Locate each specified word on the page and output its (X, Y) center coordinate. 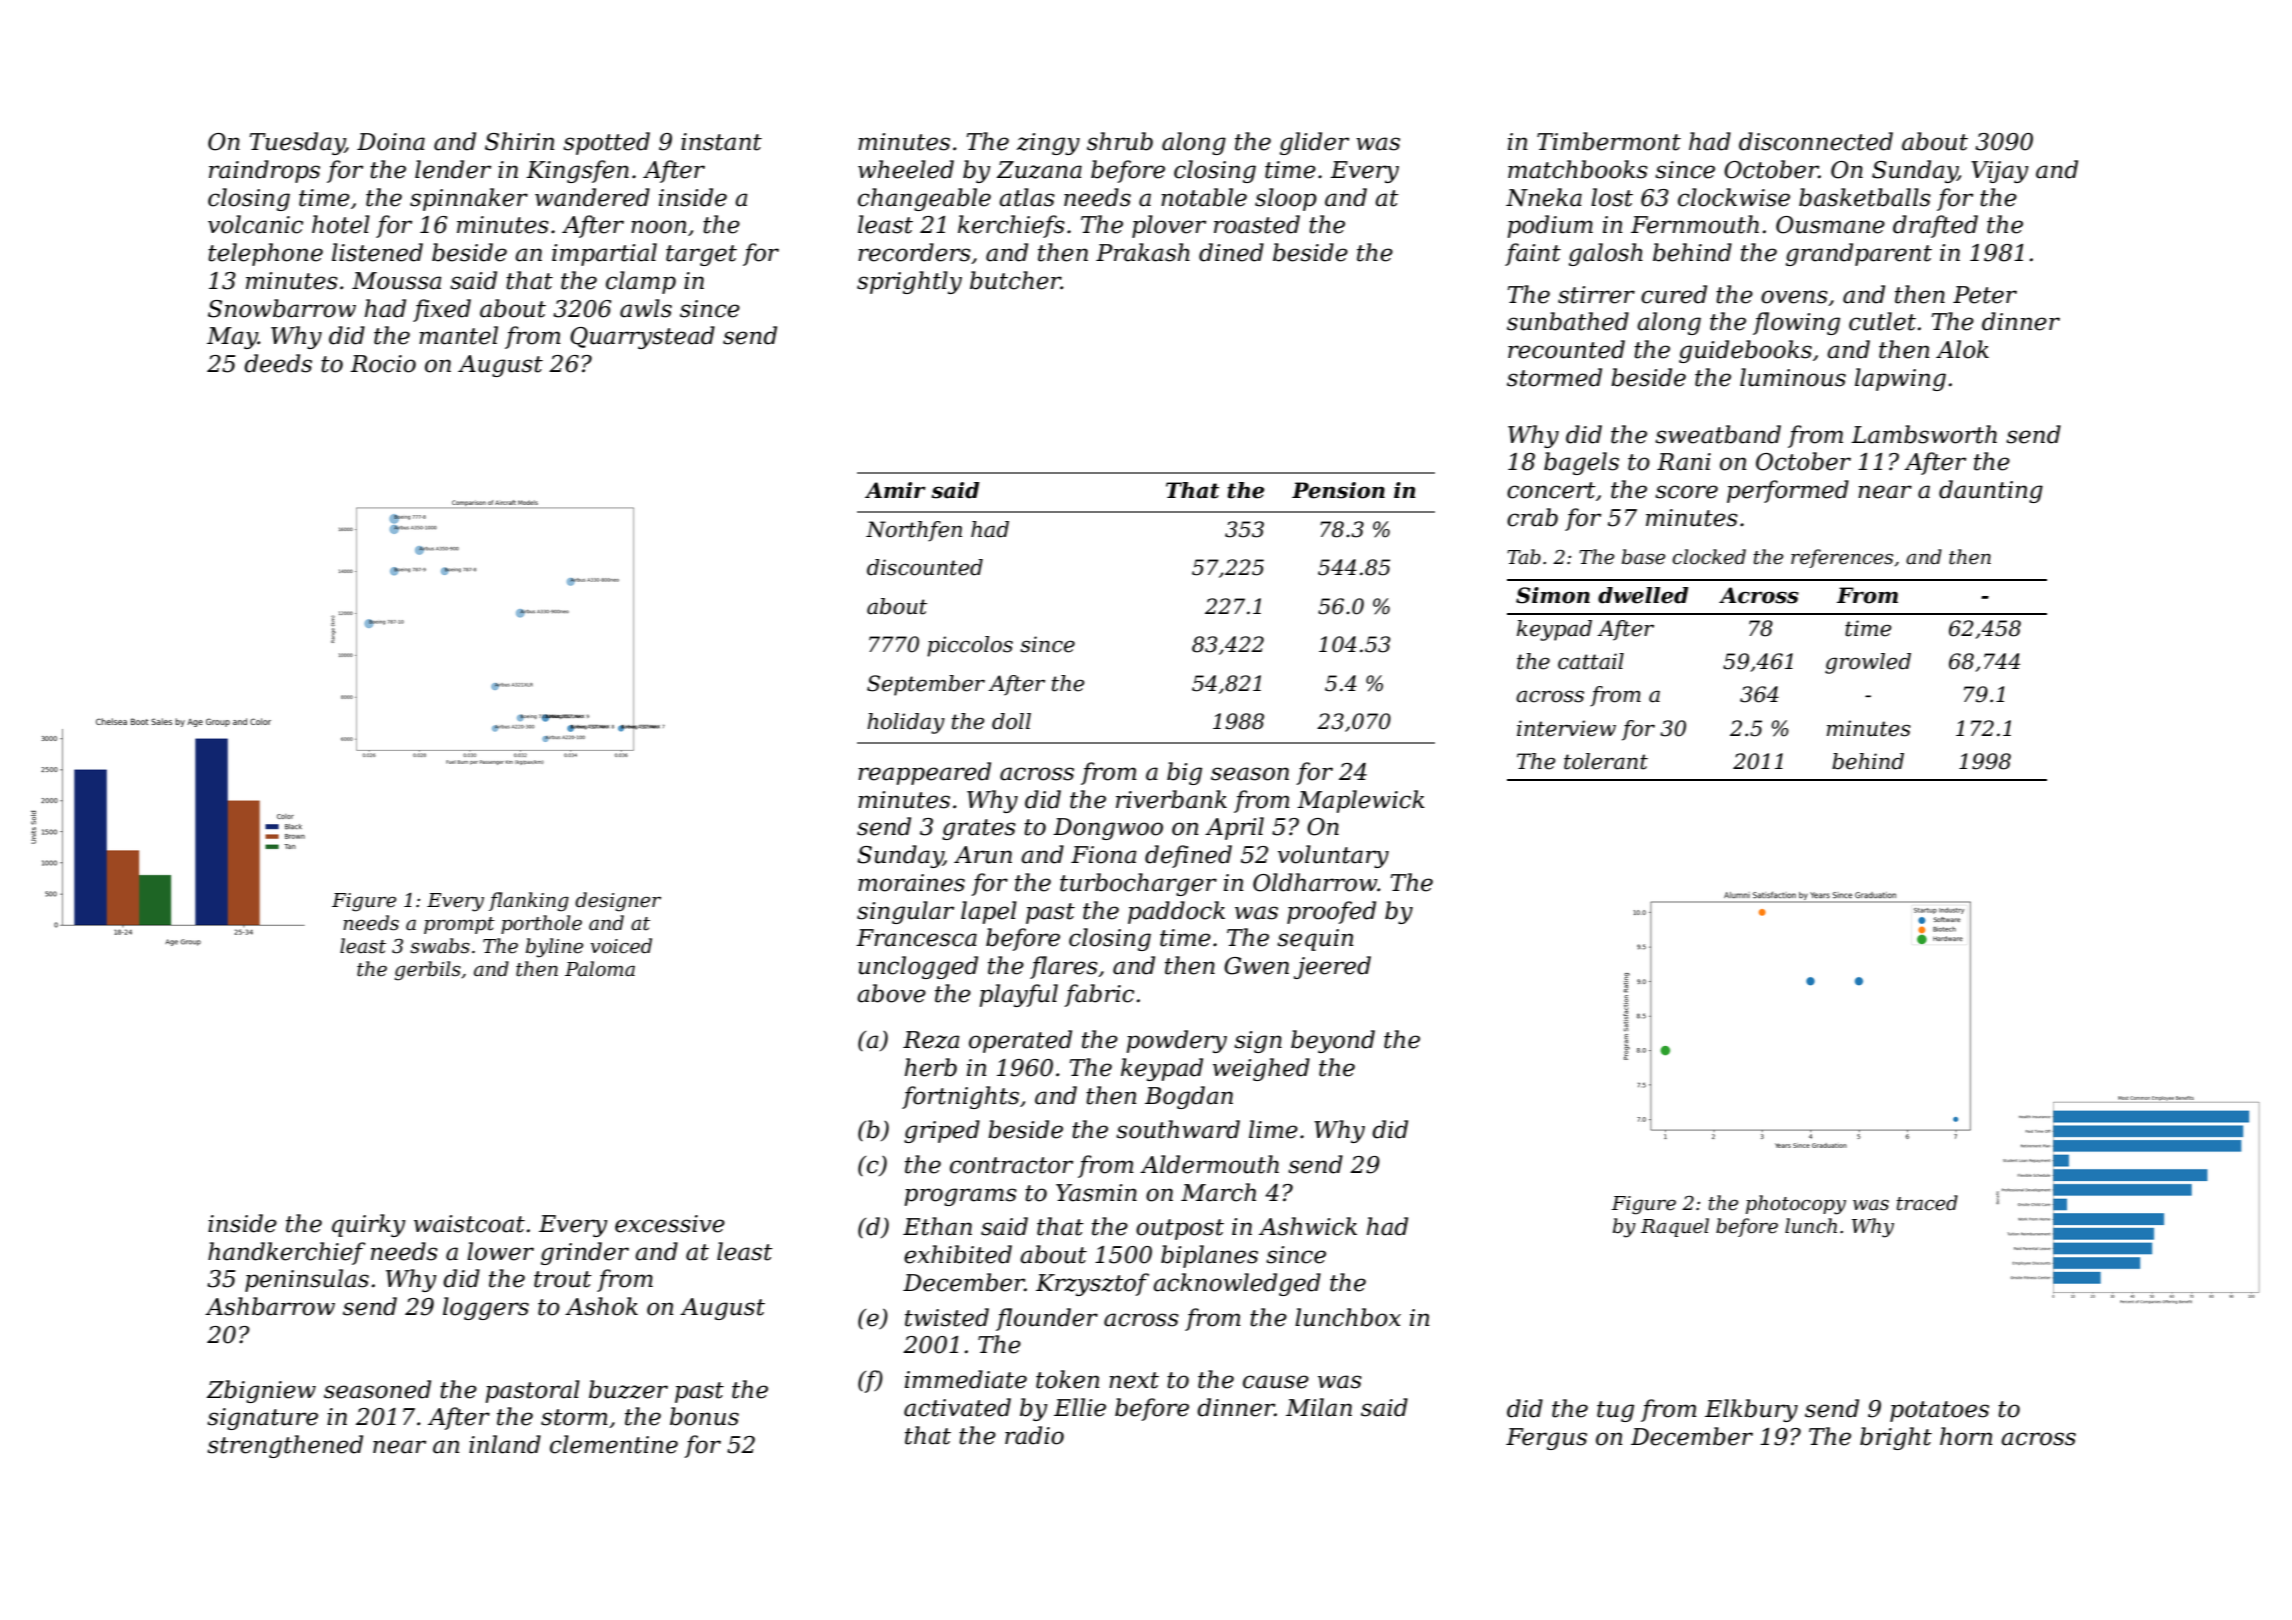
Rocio (383, 364)
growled (1868, 663)
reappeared (924, 773)
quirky (369, 1225)
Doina (391, 142)
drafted (1935, 226)
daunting (1991, 491)
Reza (931, 1040)
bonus (704, 1416)
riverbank (1171, 799)
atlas (1027, 197)
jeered (1332, 967)
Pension (1338, 490)
